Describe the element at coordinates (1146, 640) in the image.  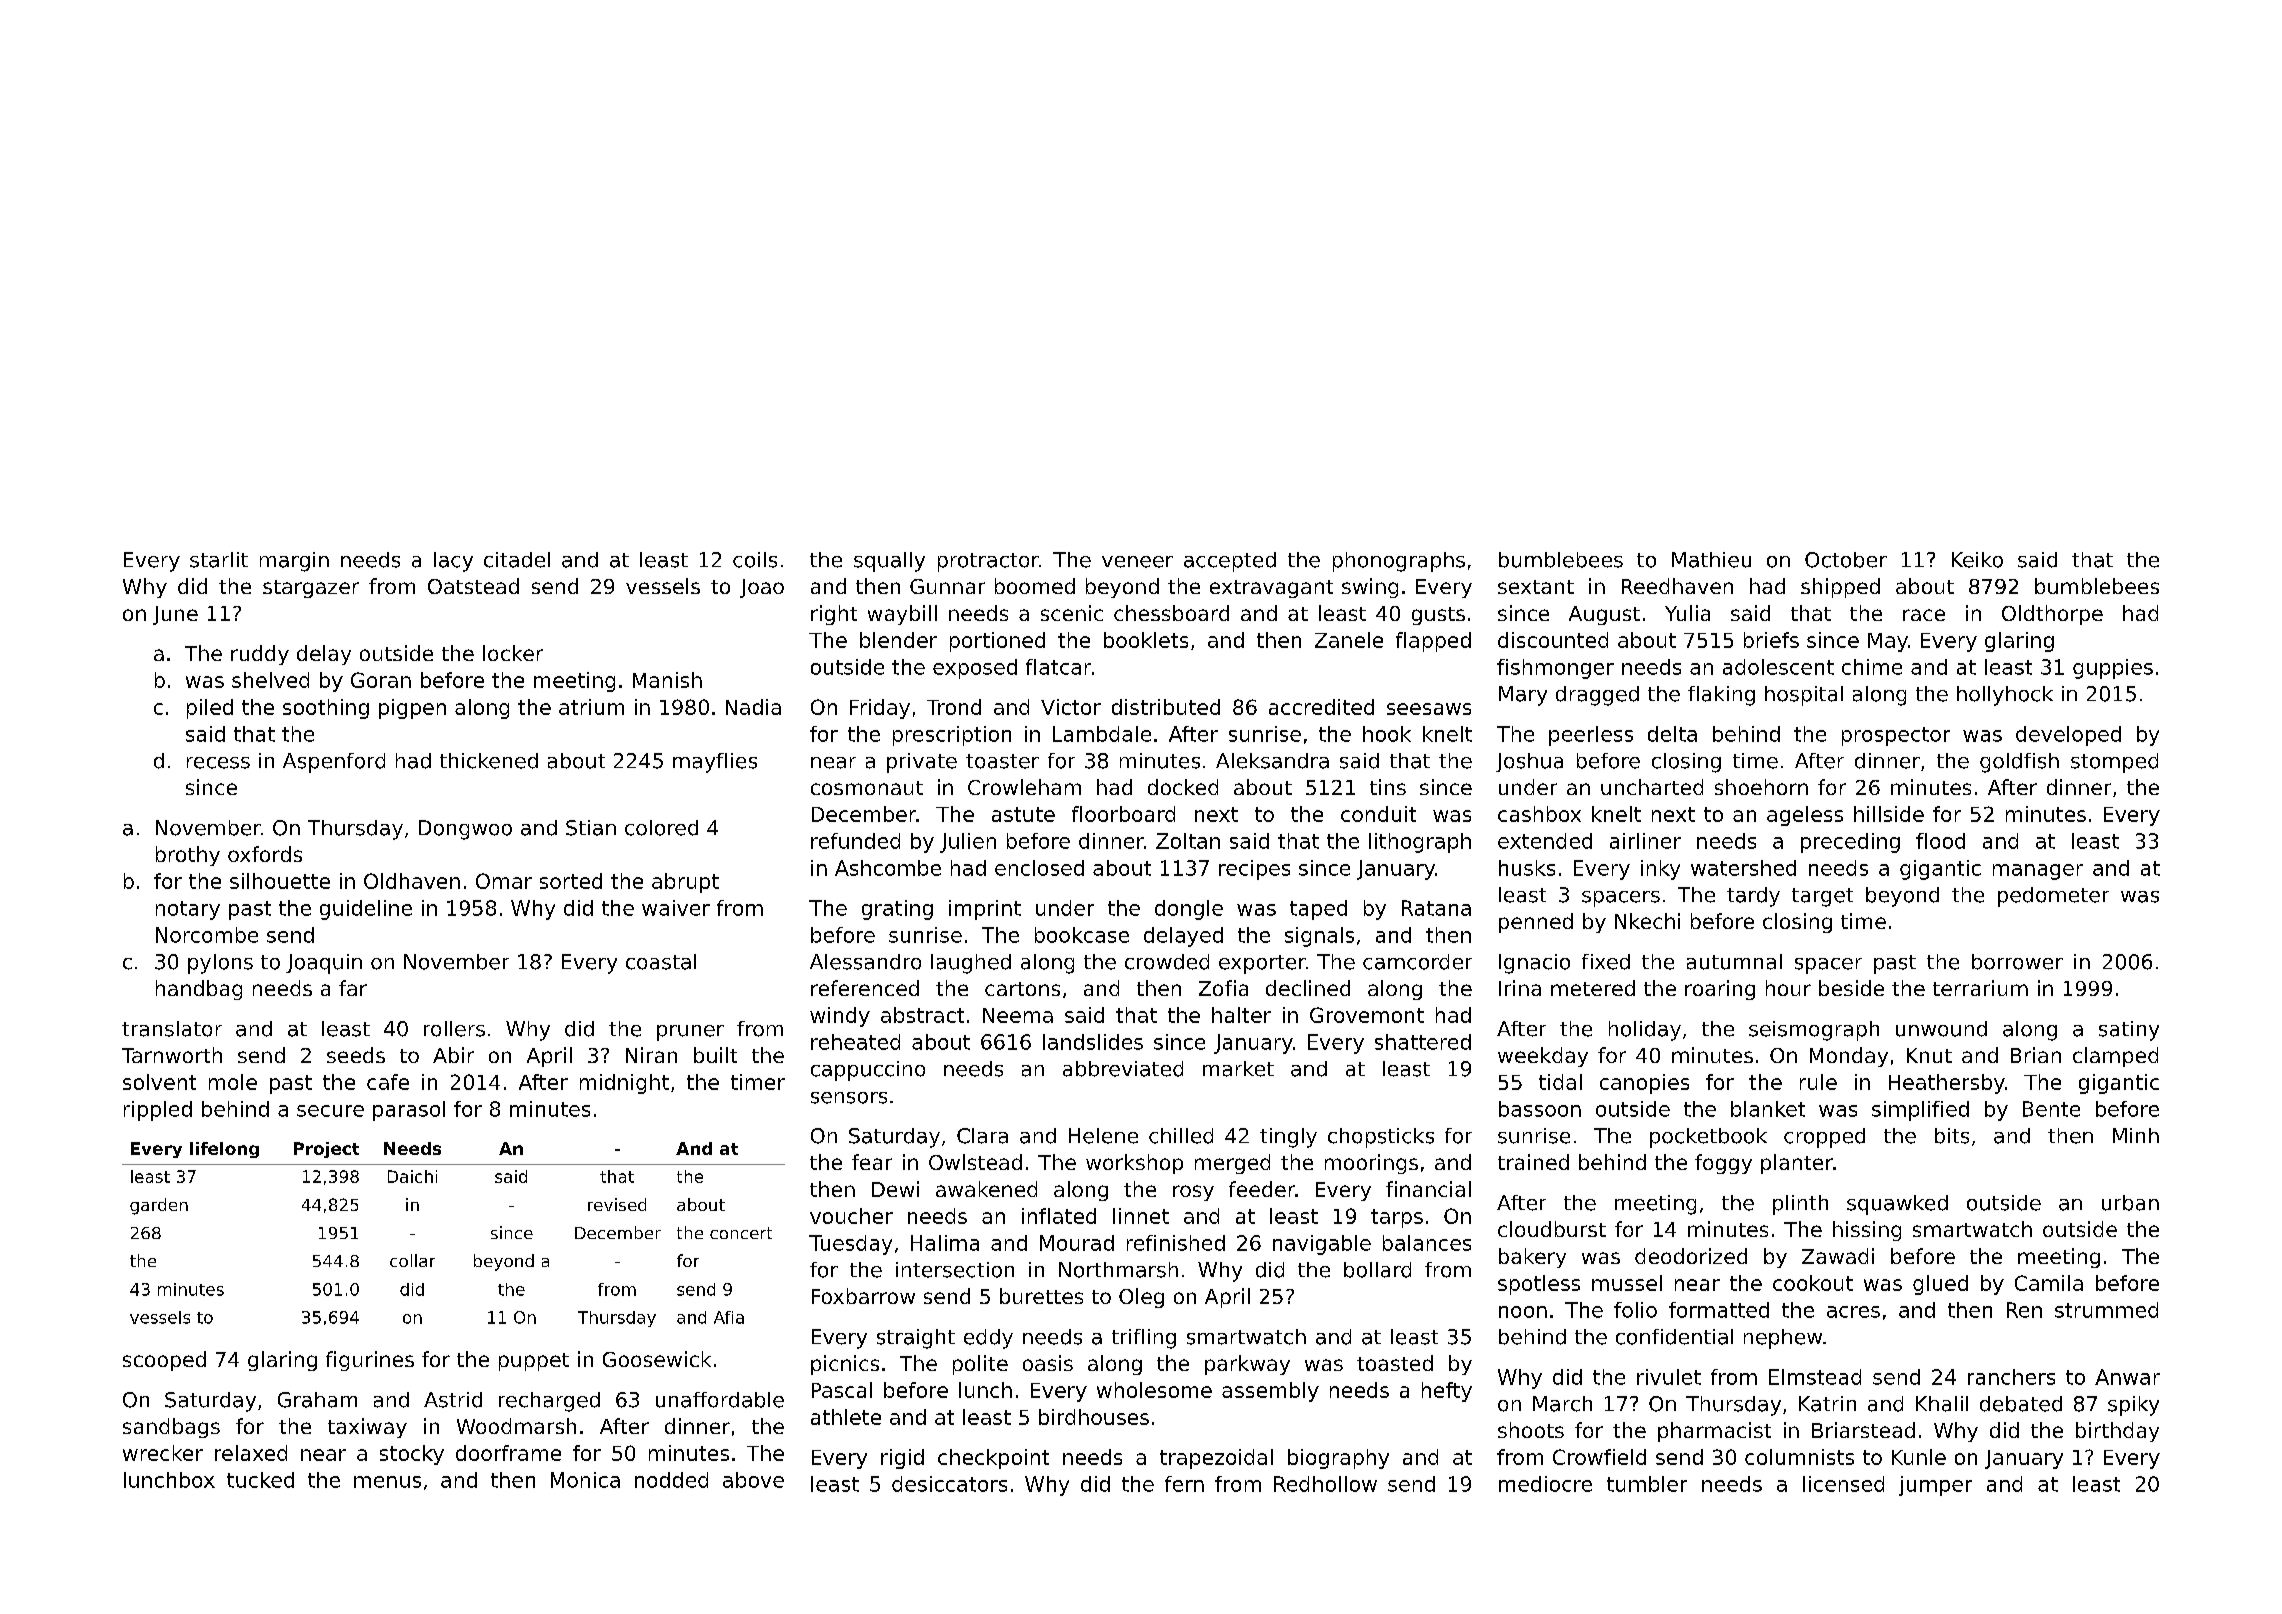
I see `booklets` at that location.
